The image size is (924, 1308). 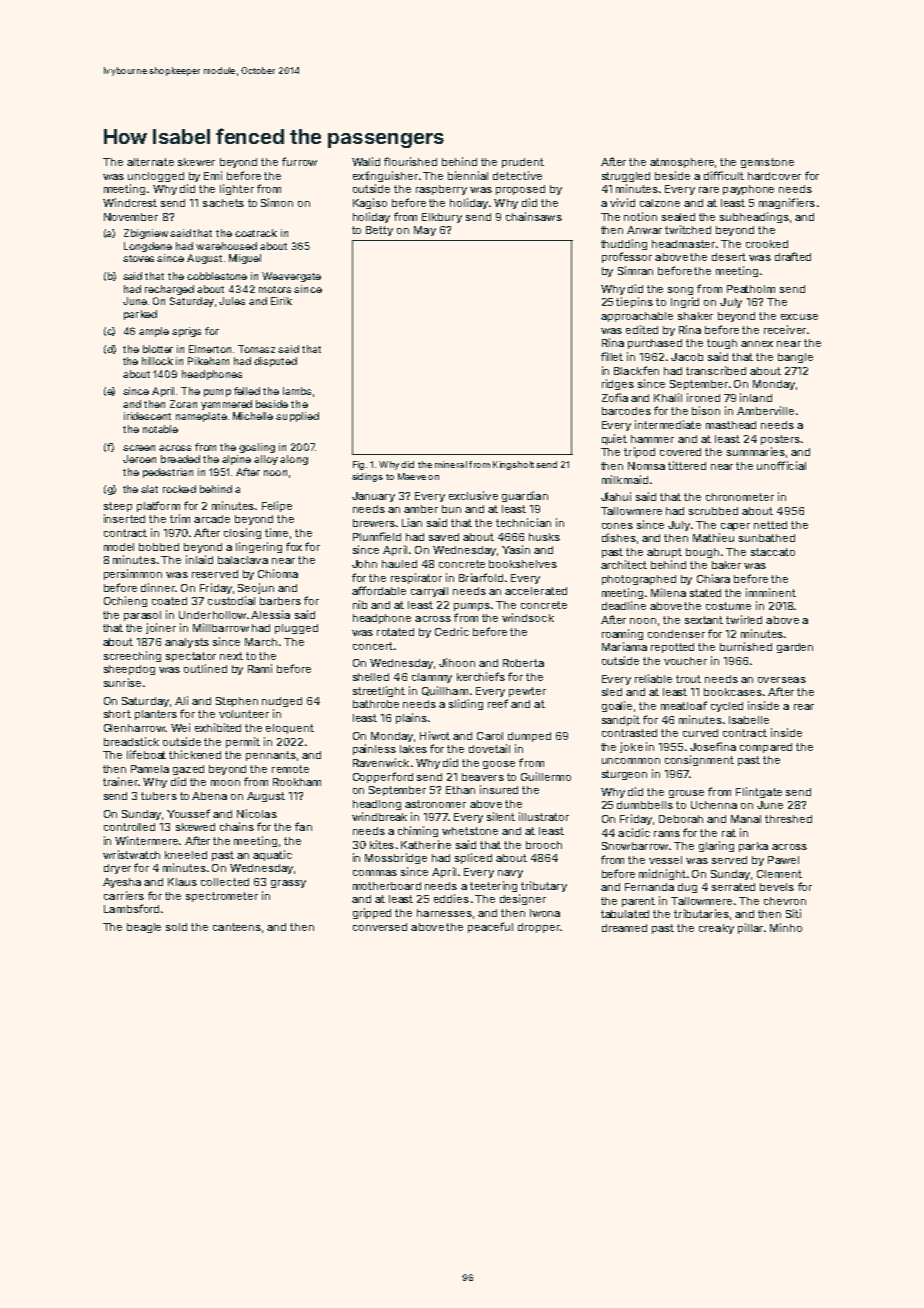 I want to click on burnished, so click(x=746, y=646).
